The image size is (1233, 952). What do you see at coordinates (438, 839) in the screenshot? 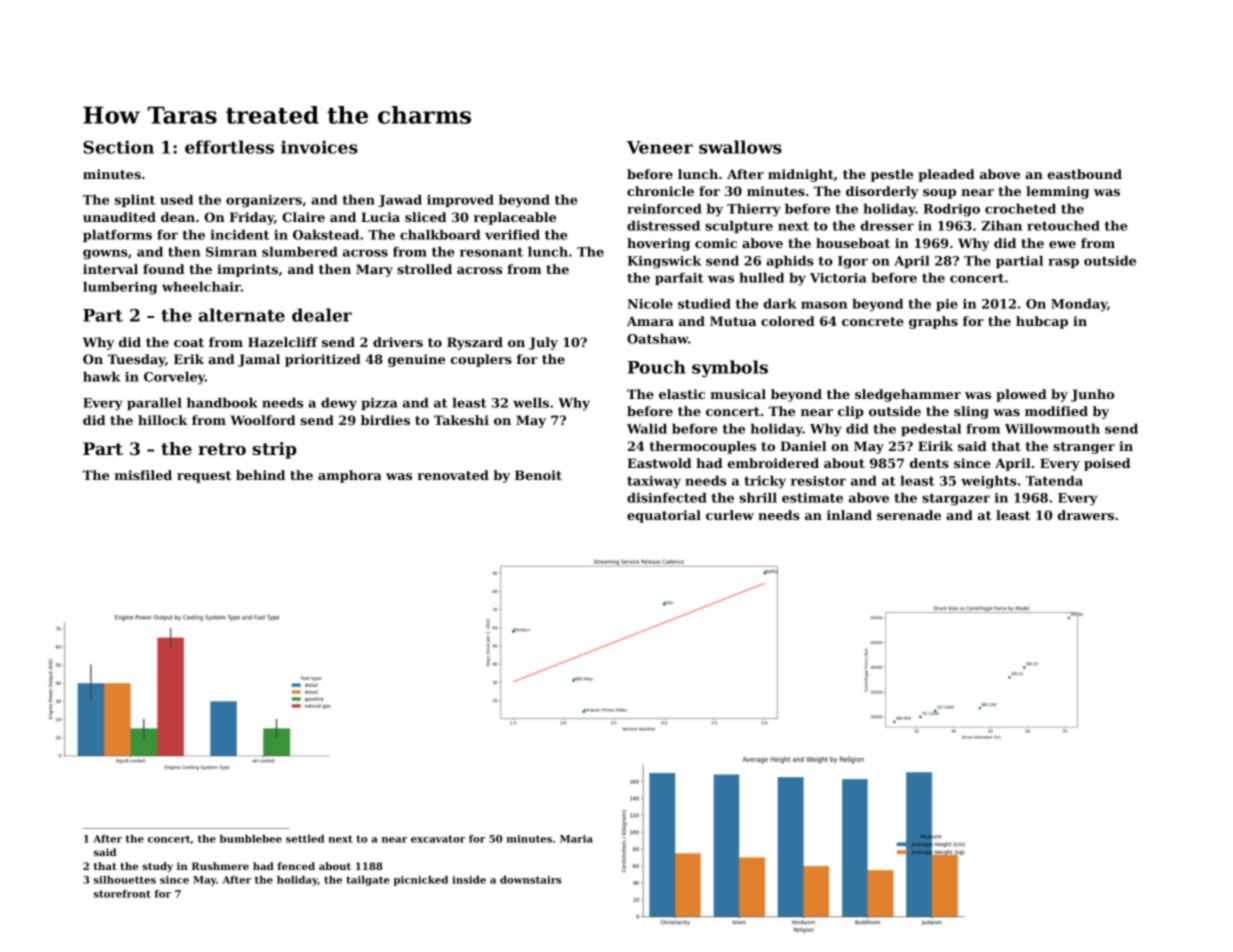
I see `excavator` at bounding box center [438, 839].
